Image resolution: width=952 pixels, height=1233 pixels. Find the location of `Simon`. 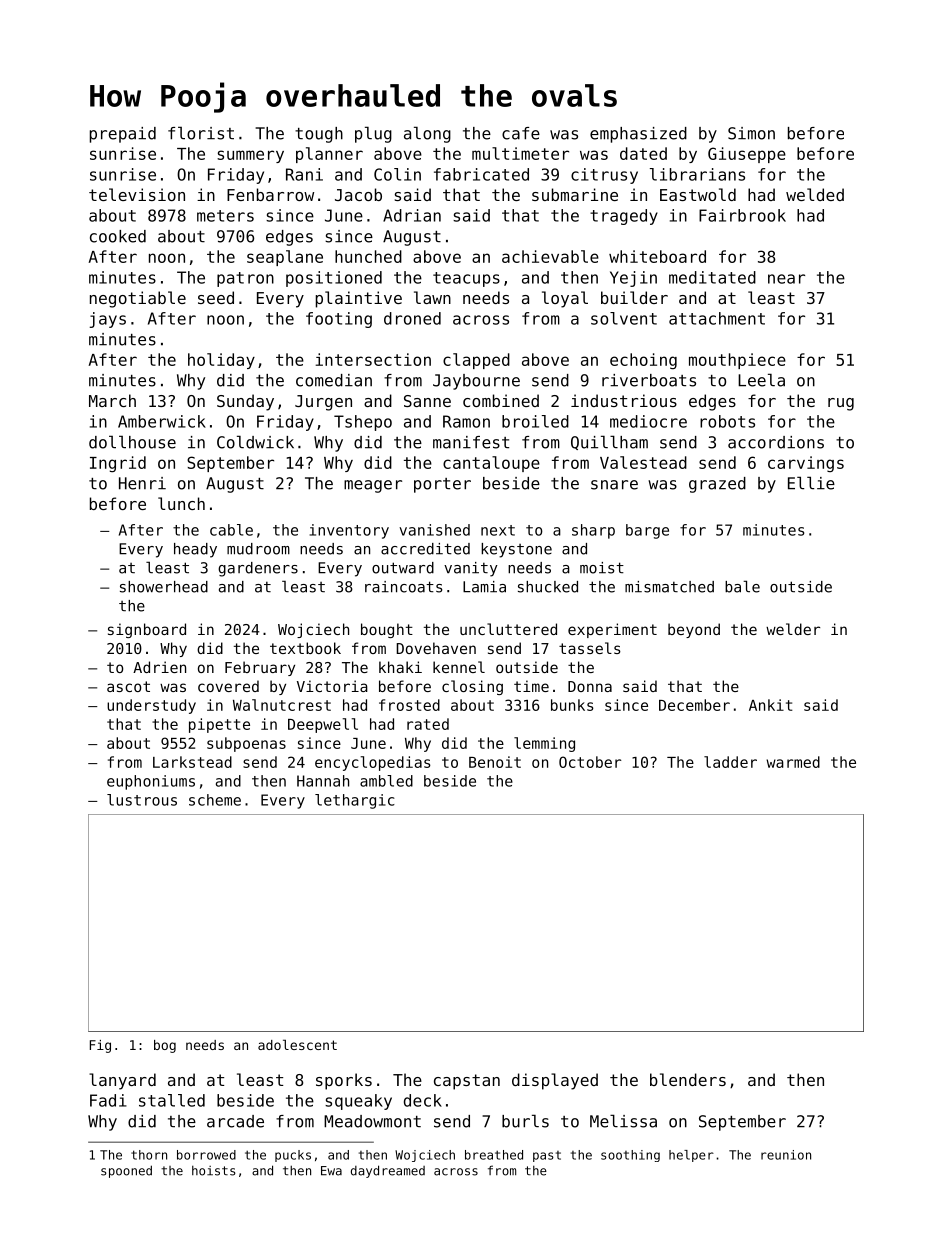

Simon is located at coordinates (751, 133).
